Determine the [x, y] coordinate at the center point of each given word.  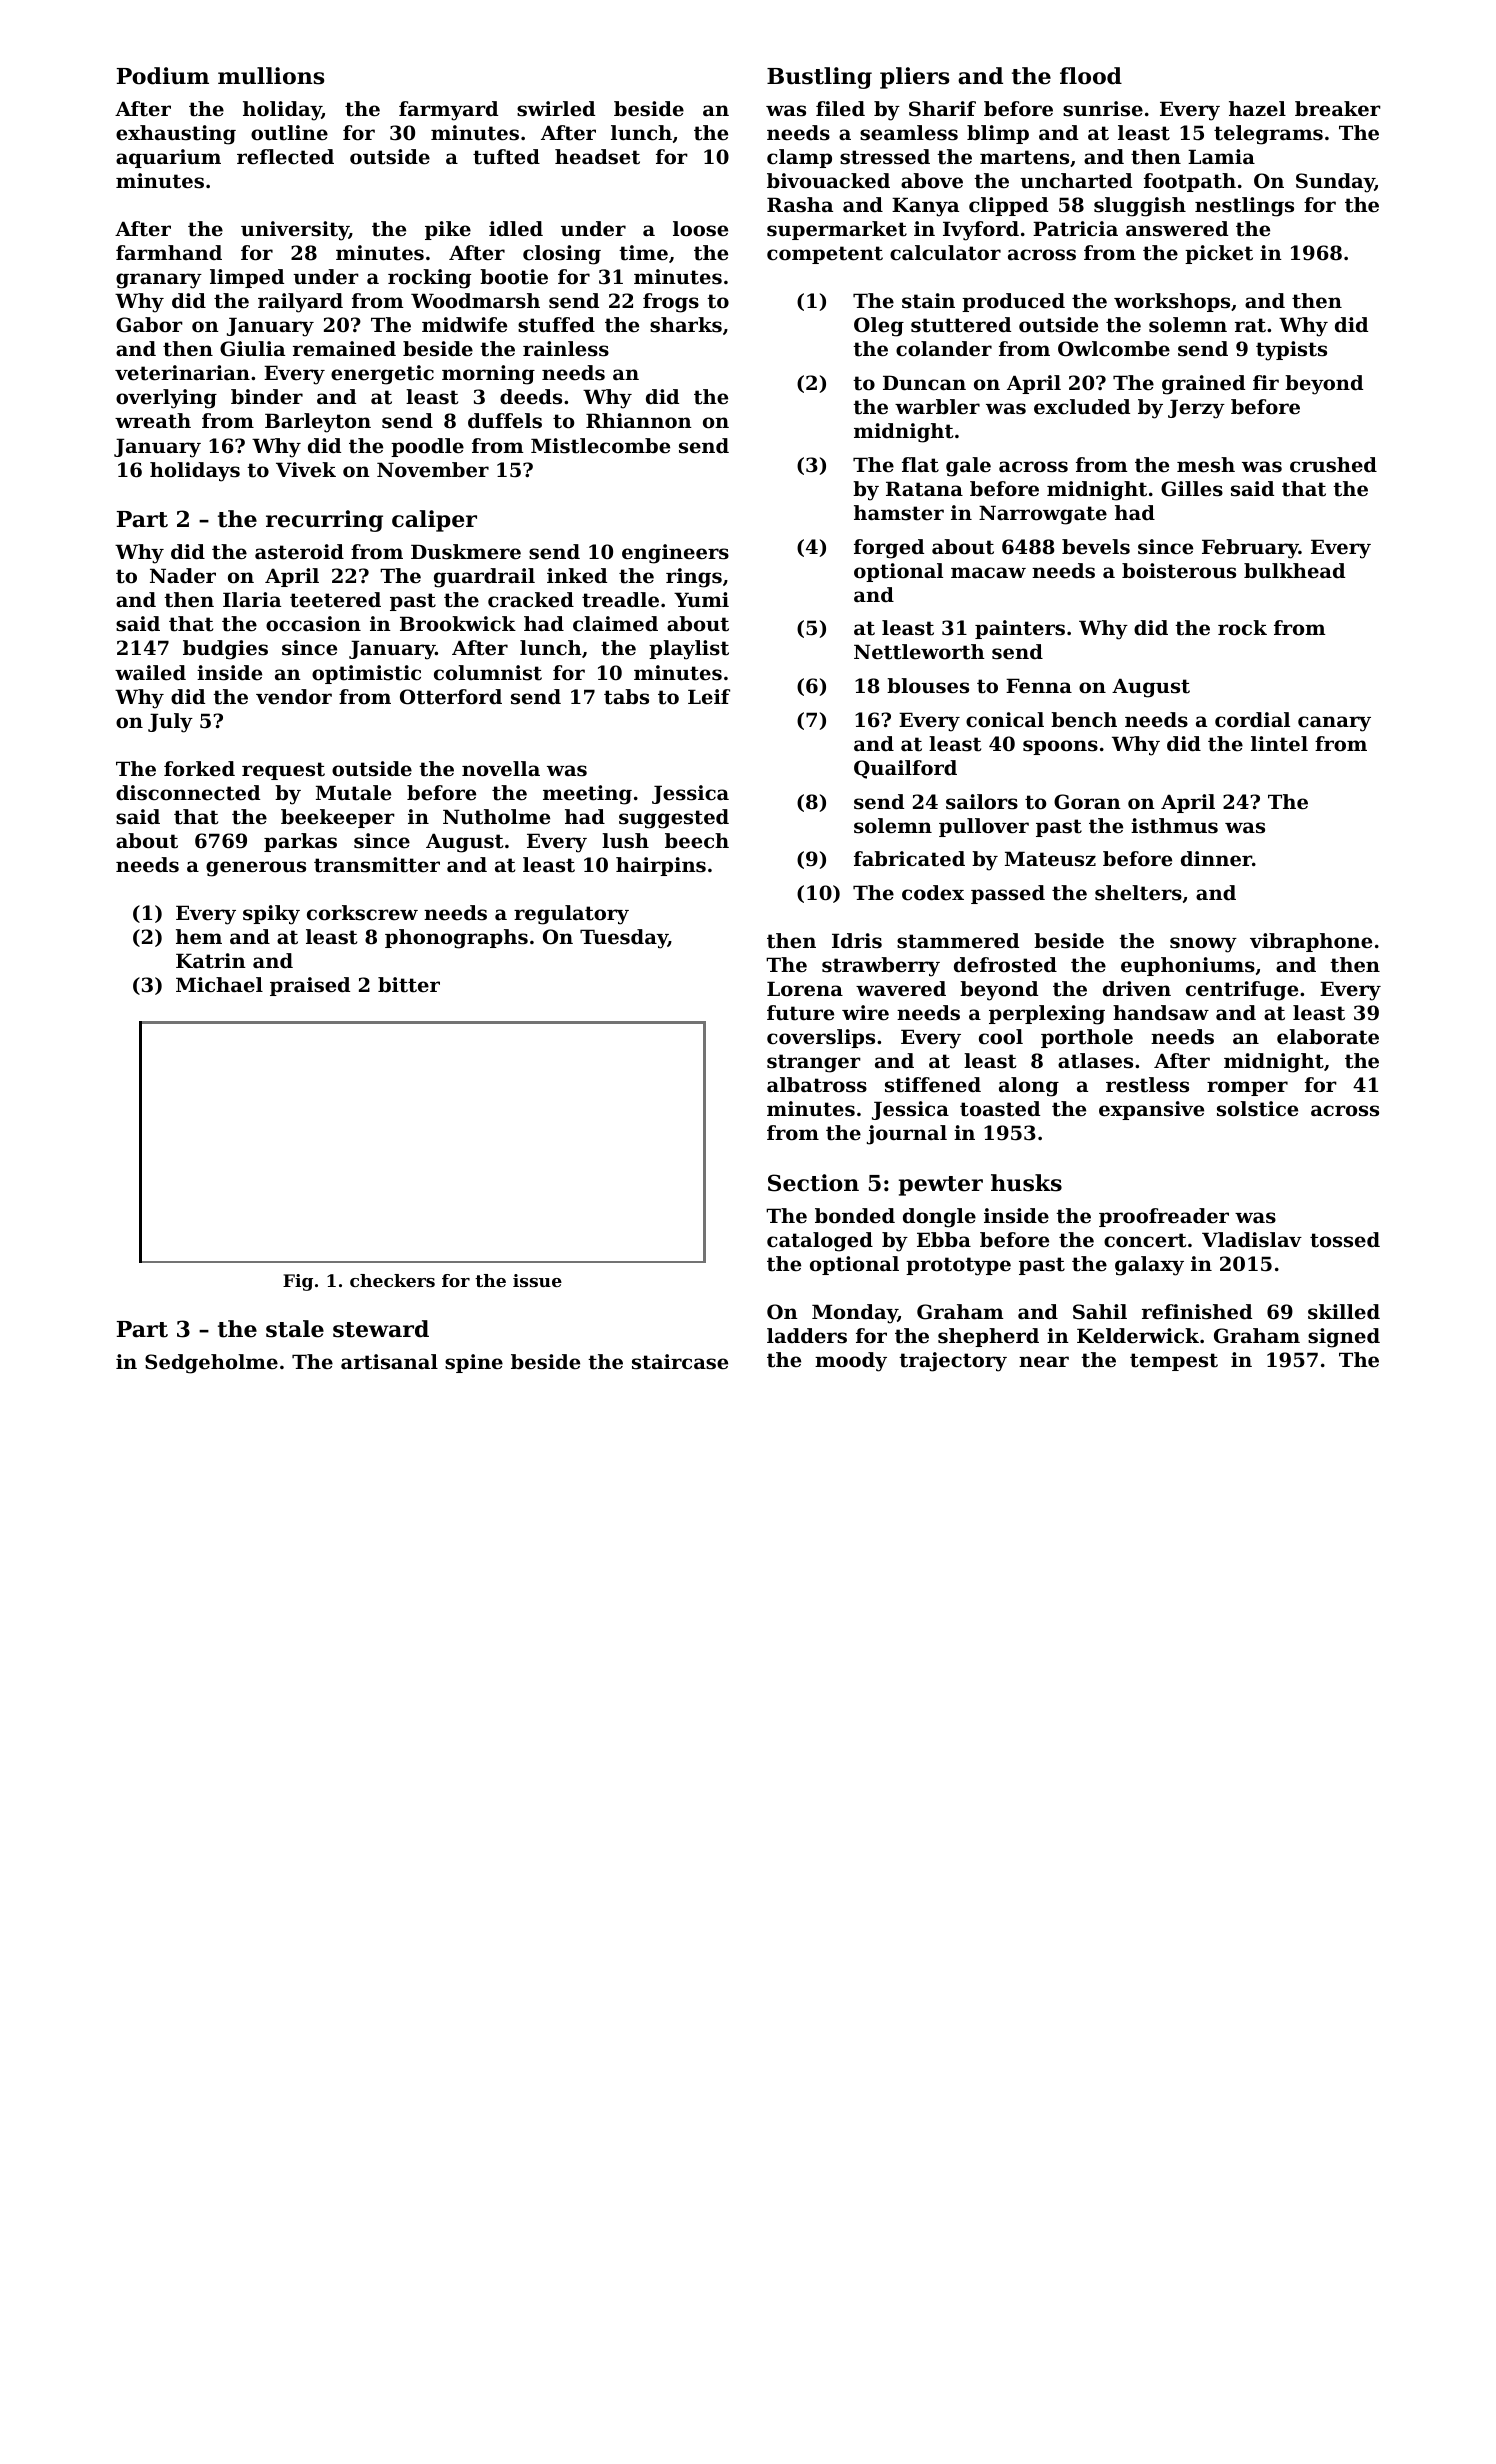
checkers [392, 1280]
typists [1291, 351]
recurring [324, 521]
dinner [1216, 859]
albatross [817, 1085]
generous [256, 869]
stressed [885, 157]
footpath [1190, 182]
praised [310, 986]
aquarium [168, 158]
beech [697, 841]
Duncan [924, 383]
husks [1026, 1183]
